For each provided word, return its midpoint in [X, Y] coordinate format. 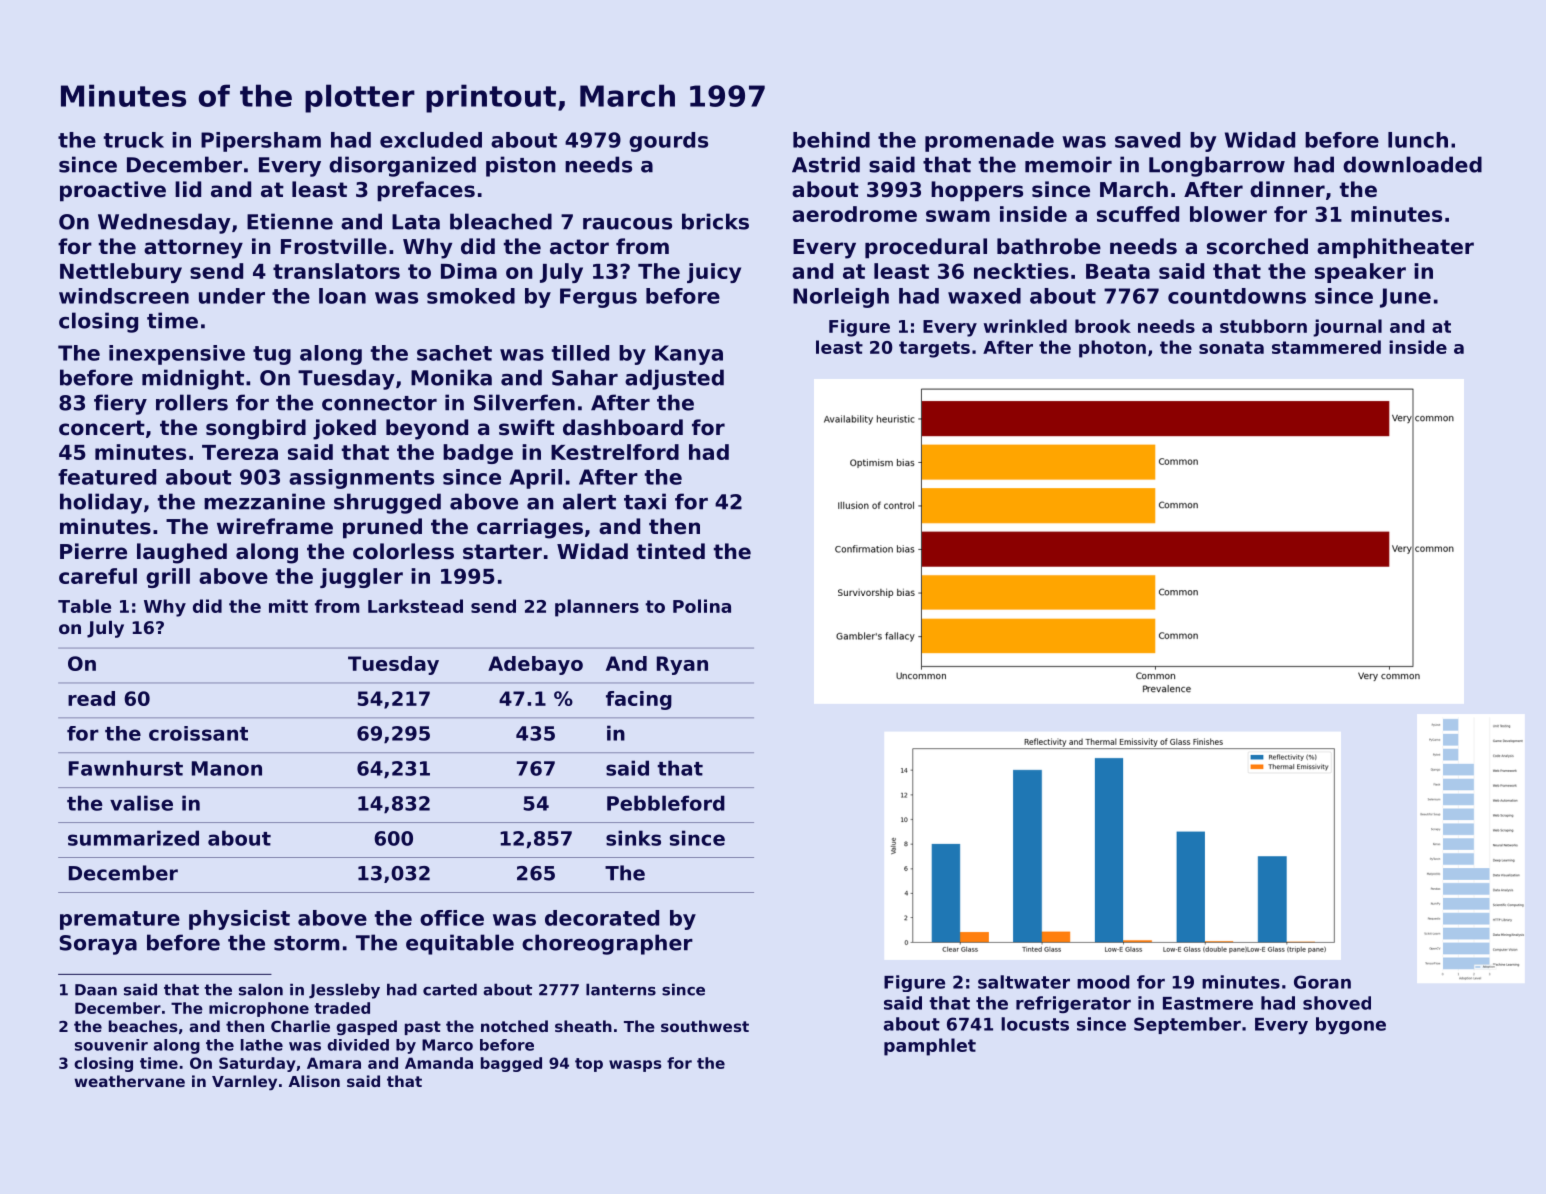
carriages [530, 528]
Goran [1322, 982]
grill [168, 578]
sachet [454, 353]
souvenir [111, 1045]
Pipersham [261, 142]
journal [1347, 328]
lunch [1418, 140]
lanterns [621, 989]
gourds [668, 142]
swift [527, 427]
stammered [1326, 347]
